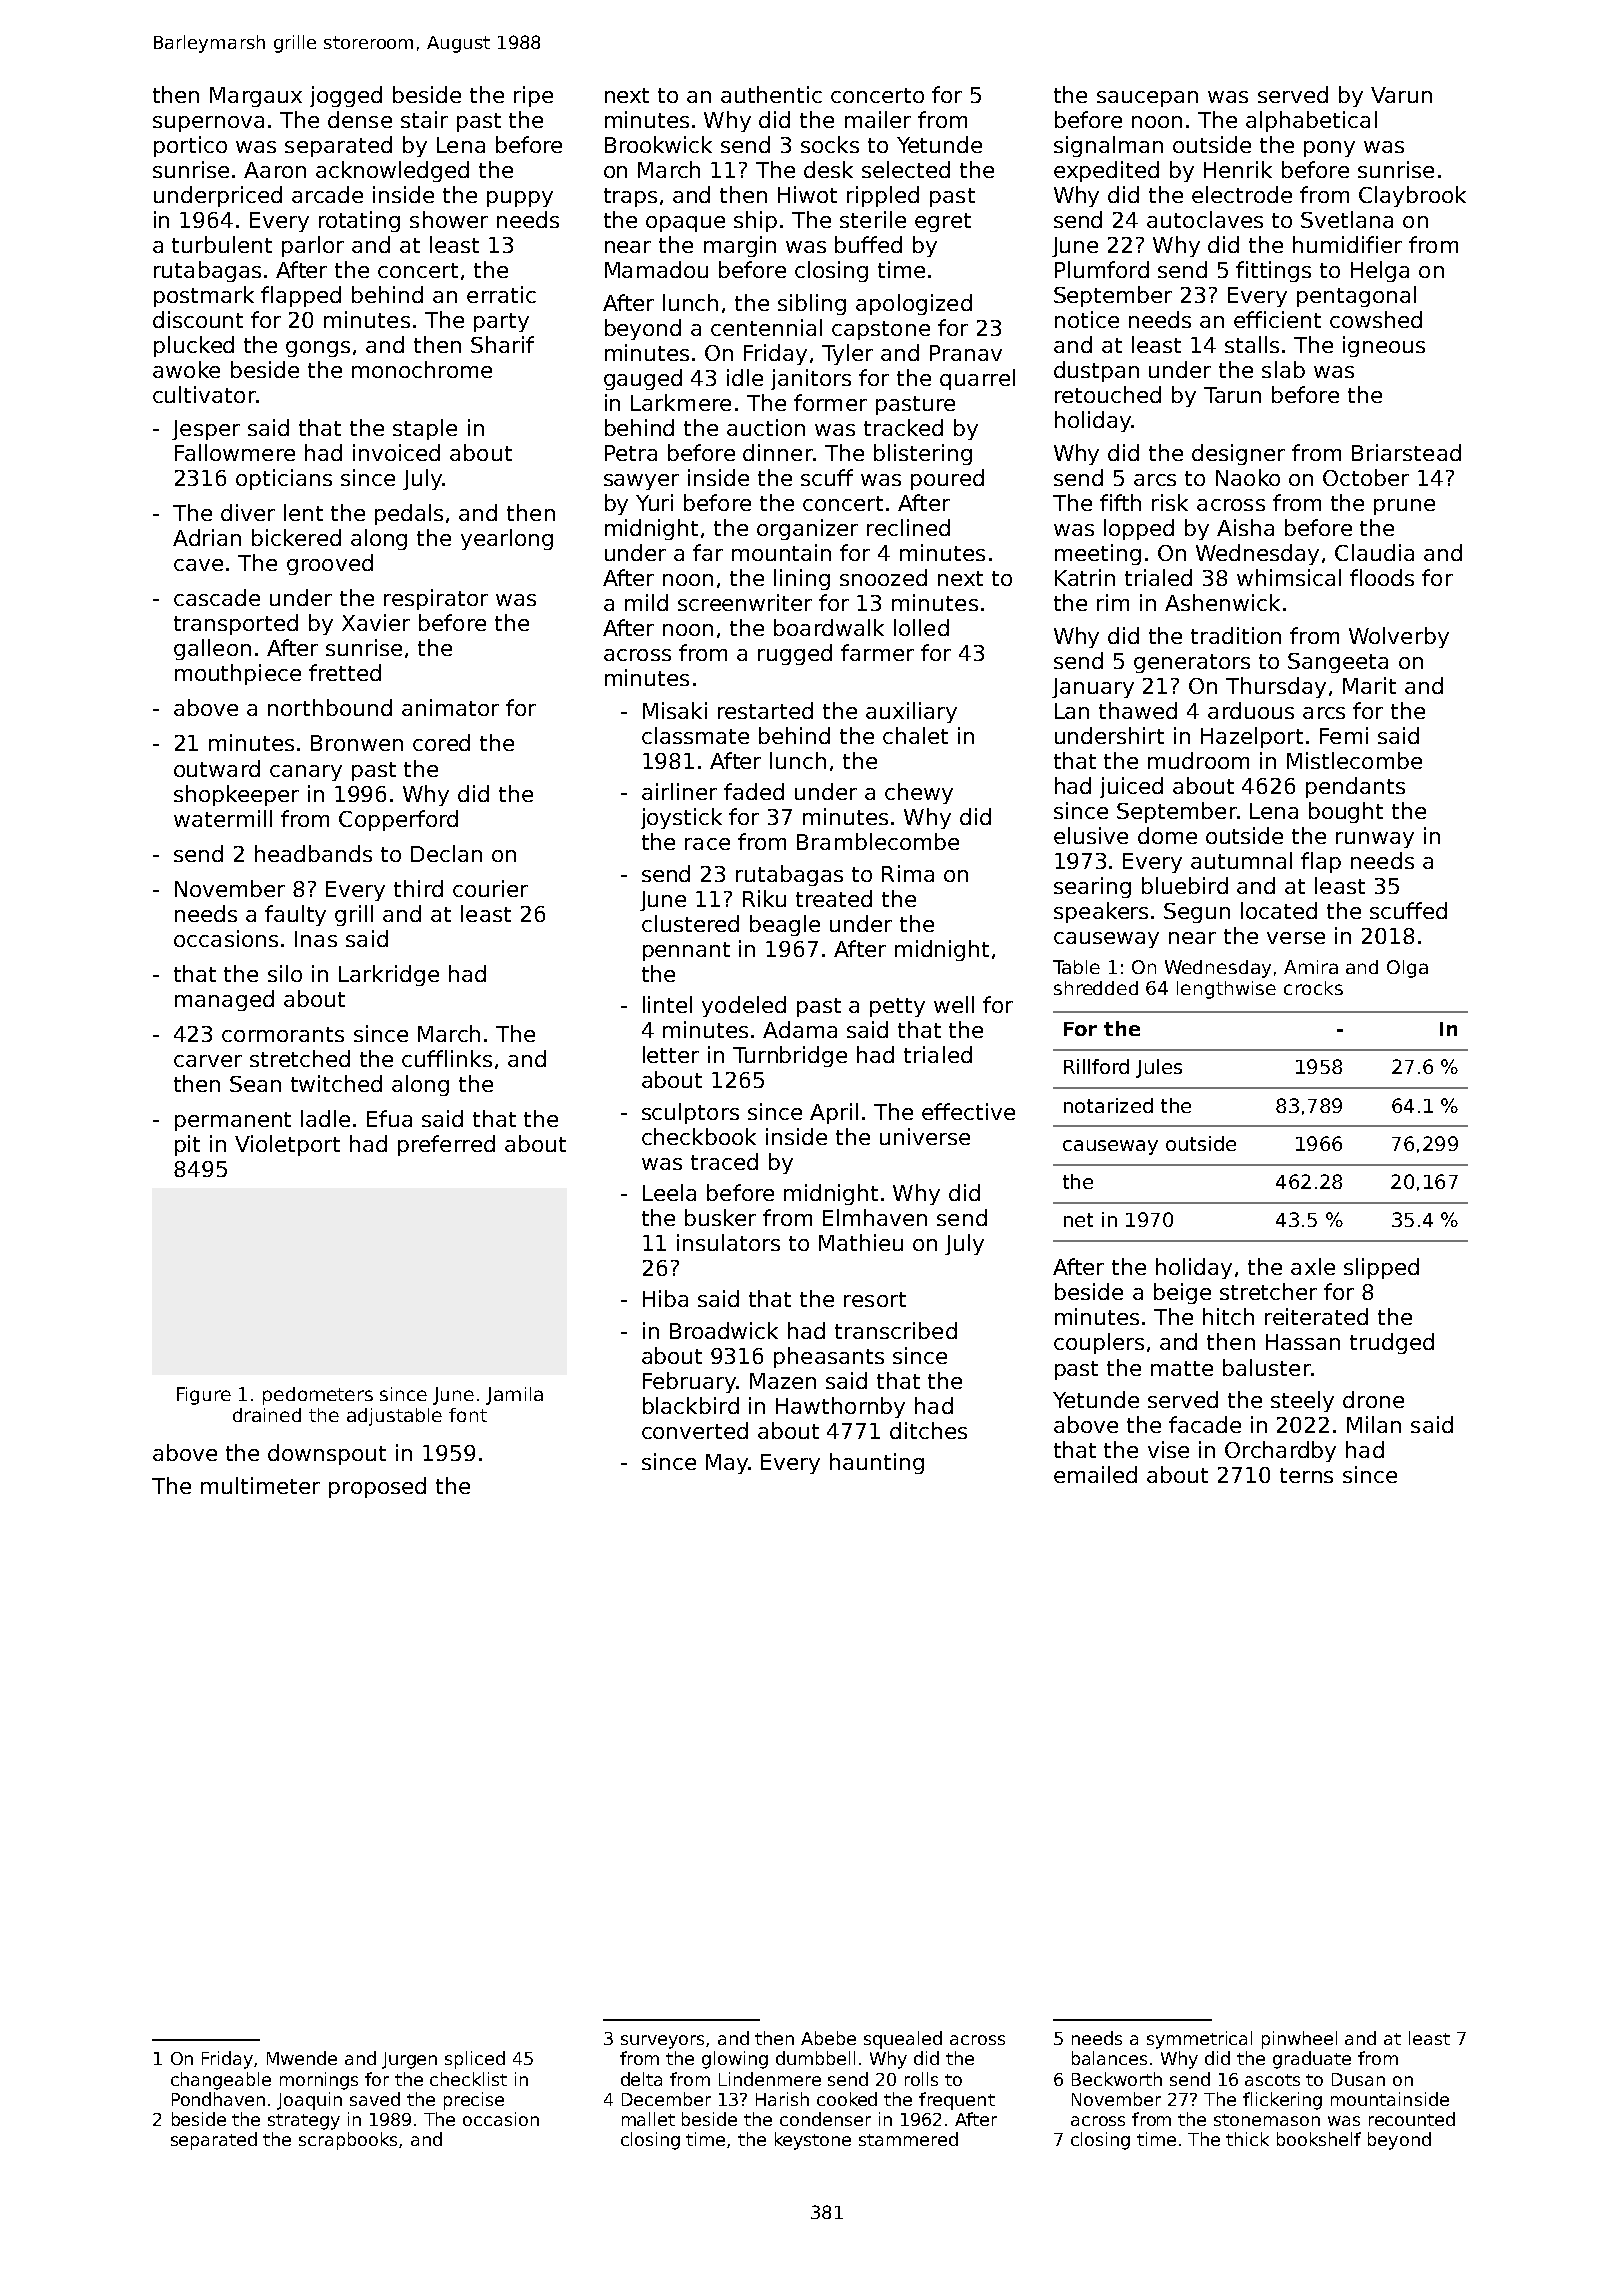 This image has height=2292, width=1620. Describe the element at coordinates (755, 221) in the image. I see `ship` at that location.
